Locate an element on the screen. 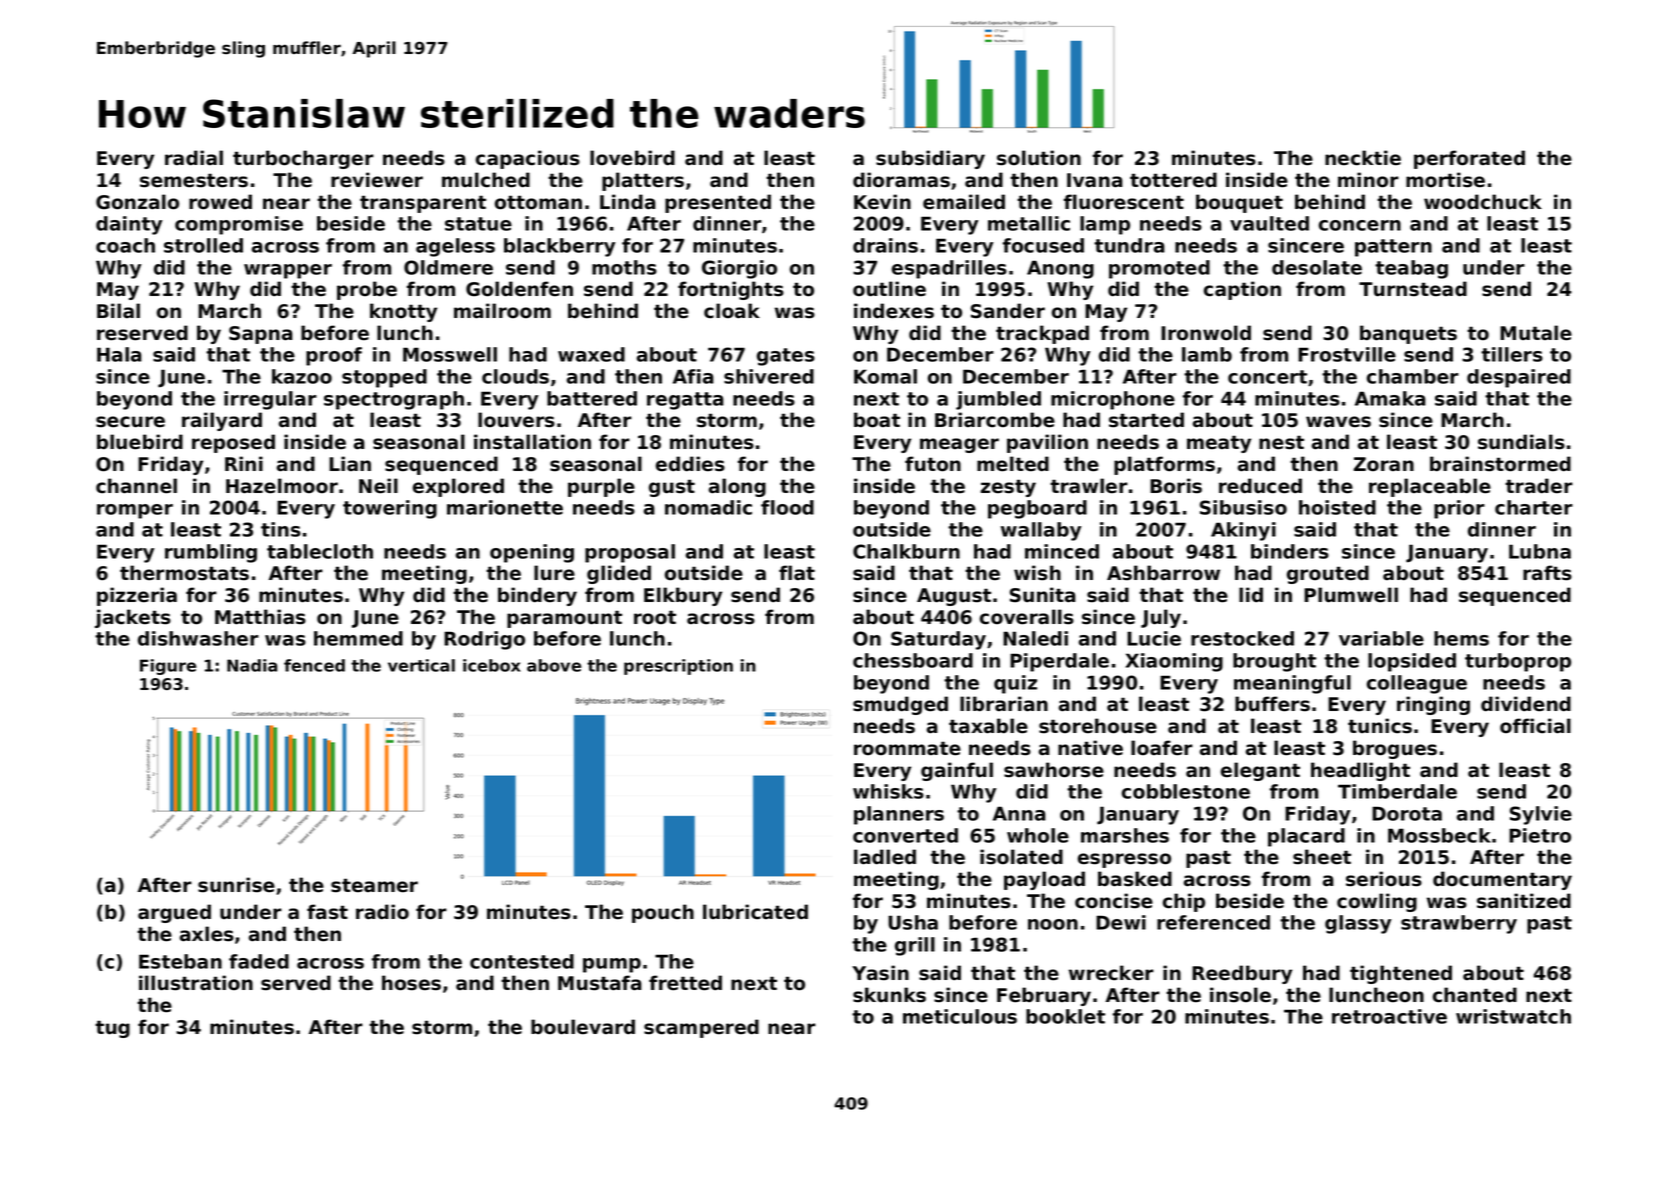  tug is located at coordinates (112, 1029).
